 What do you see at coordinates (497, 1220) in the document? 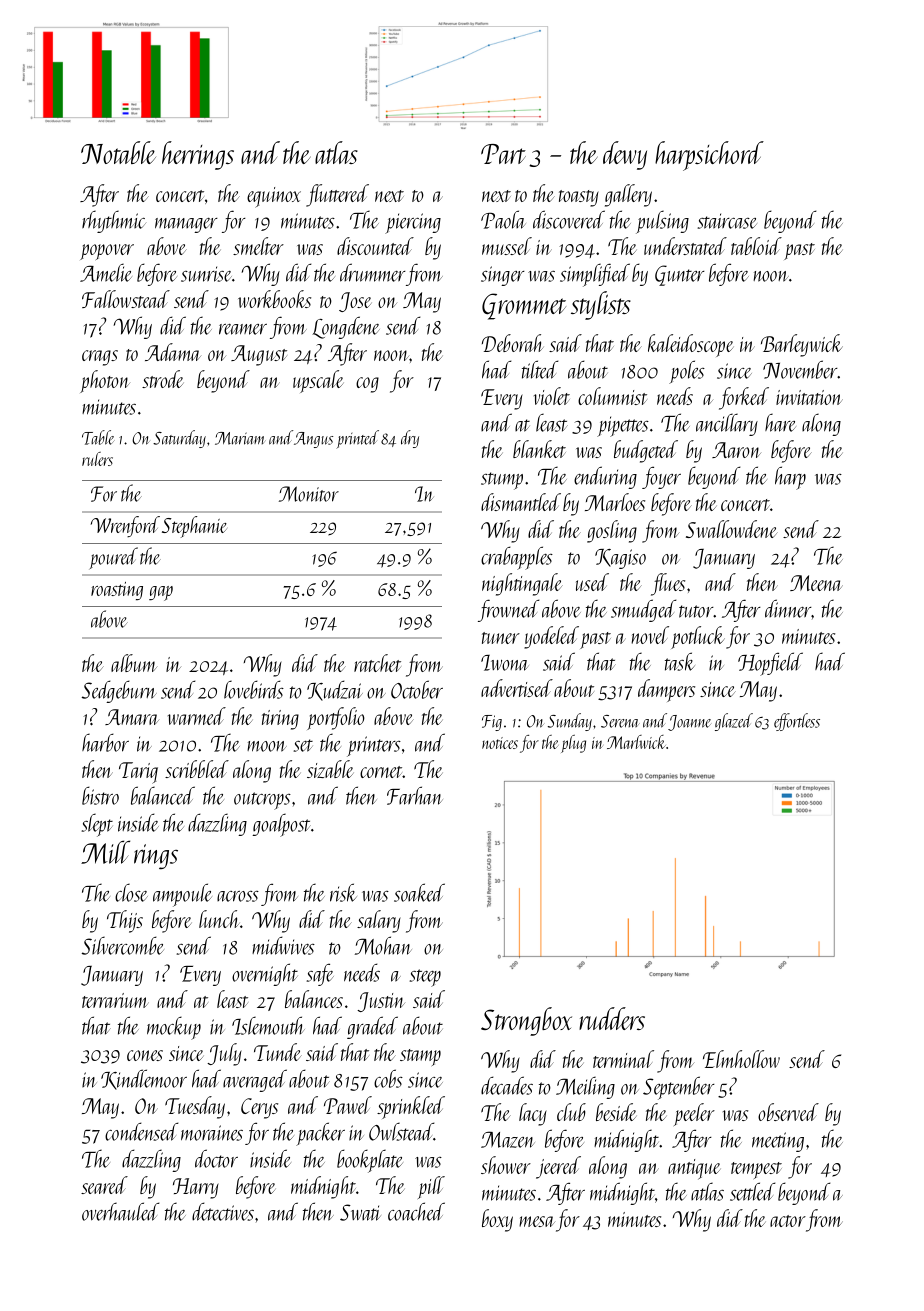
I see `boxy` at bounding box center [497, 1220].
